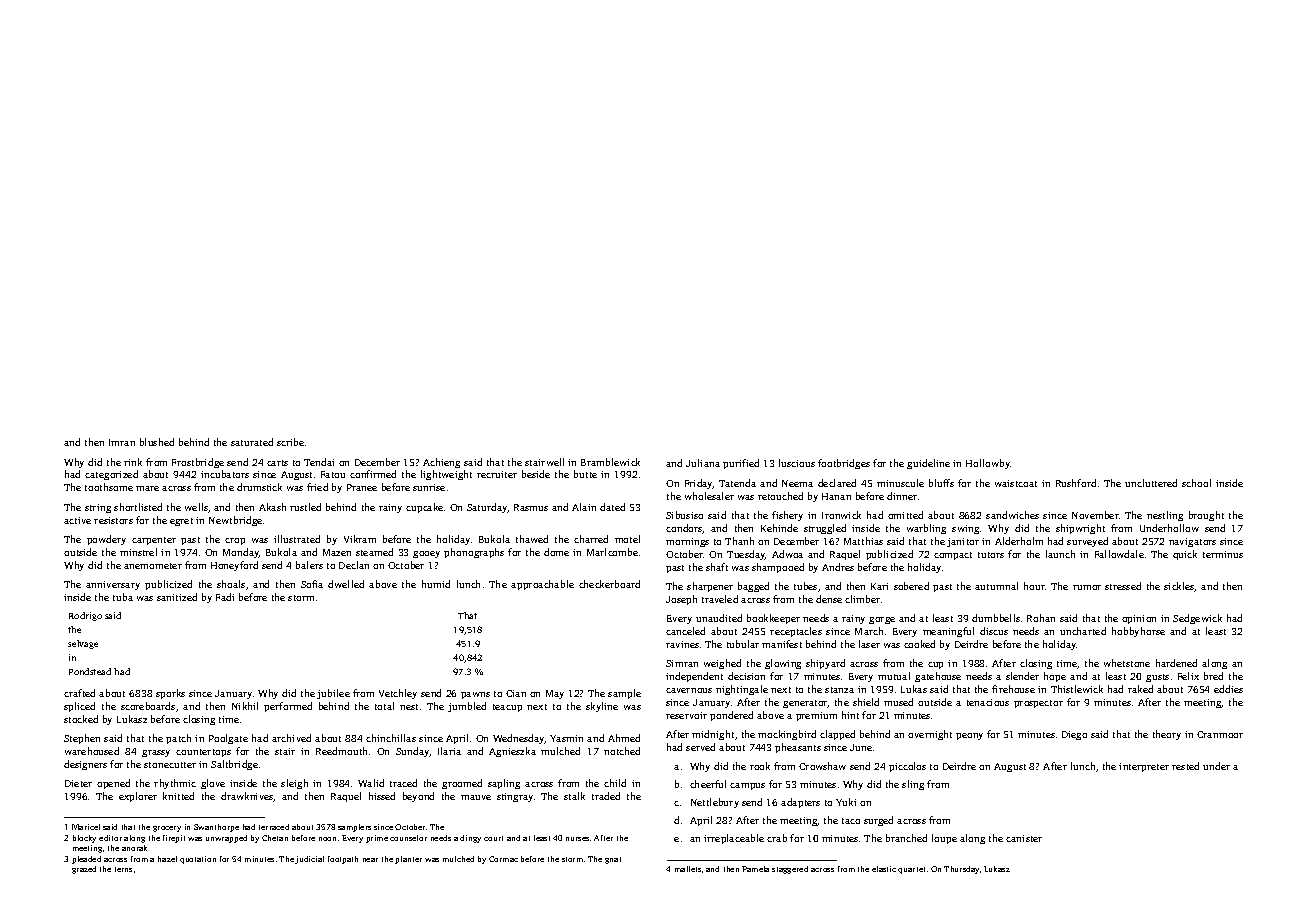 This page has width=1308, height=924. I want to click on hint, so click(850, 715).
